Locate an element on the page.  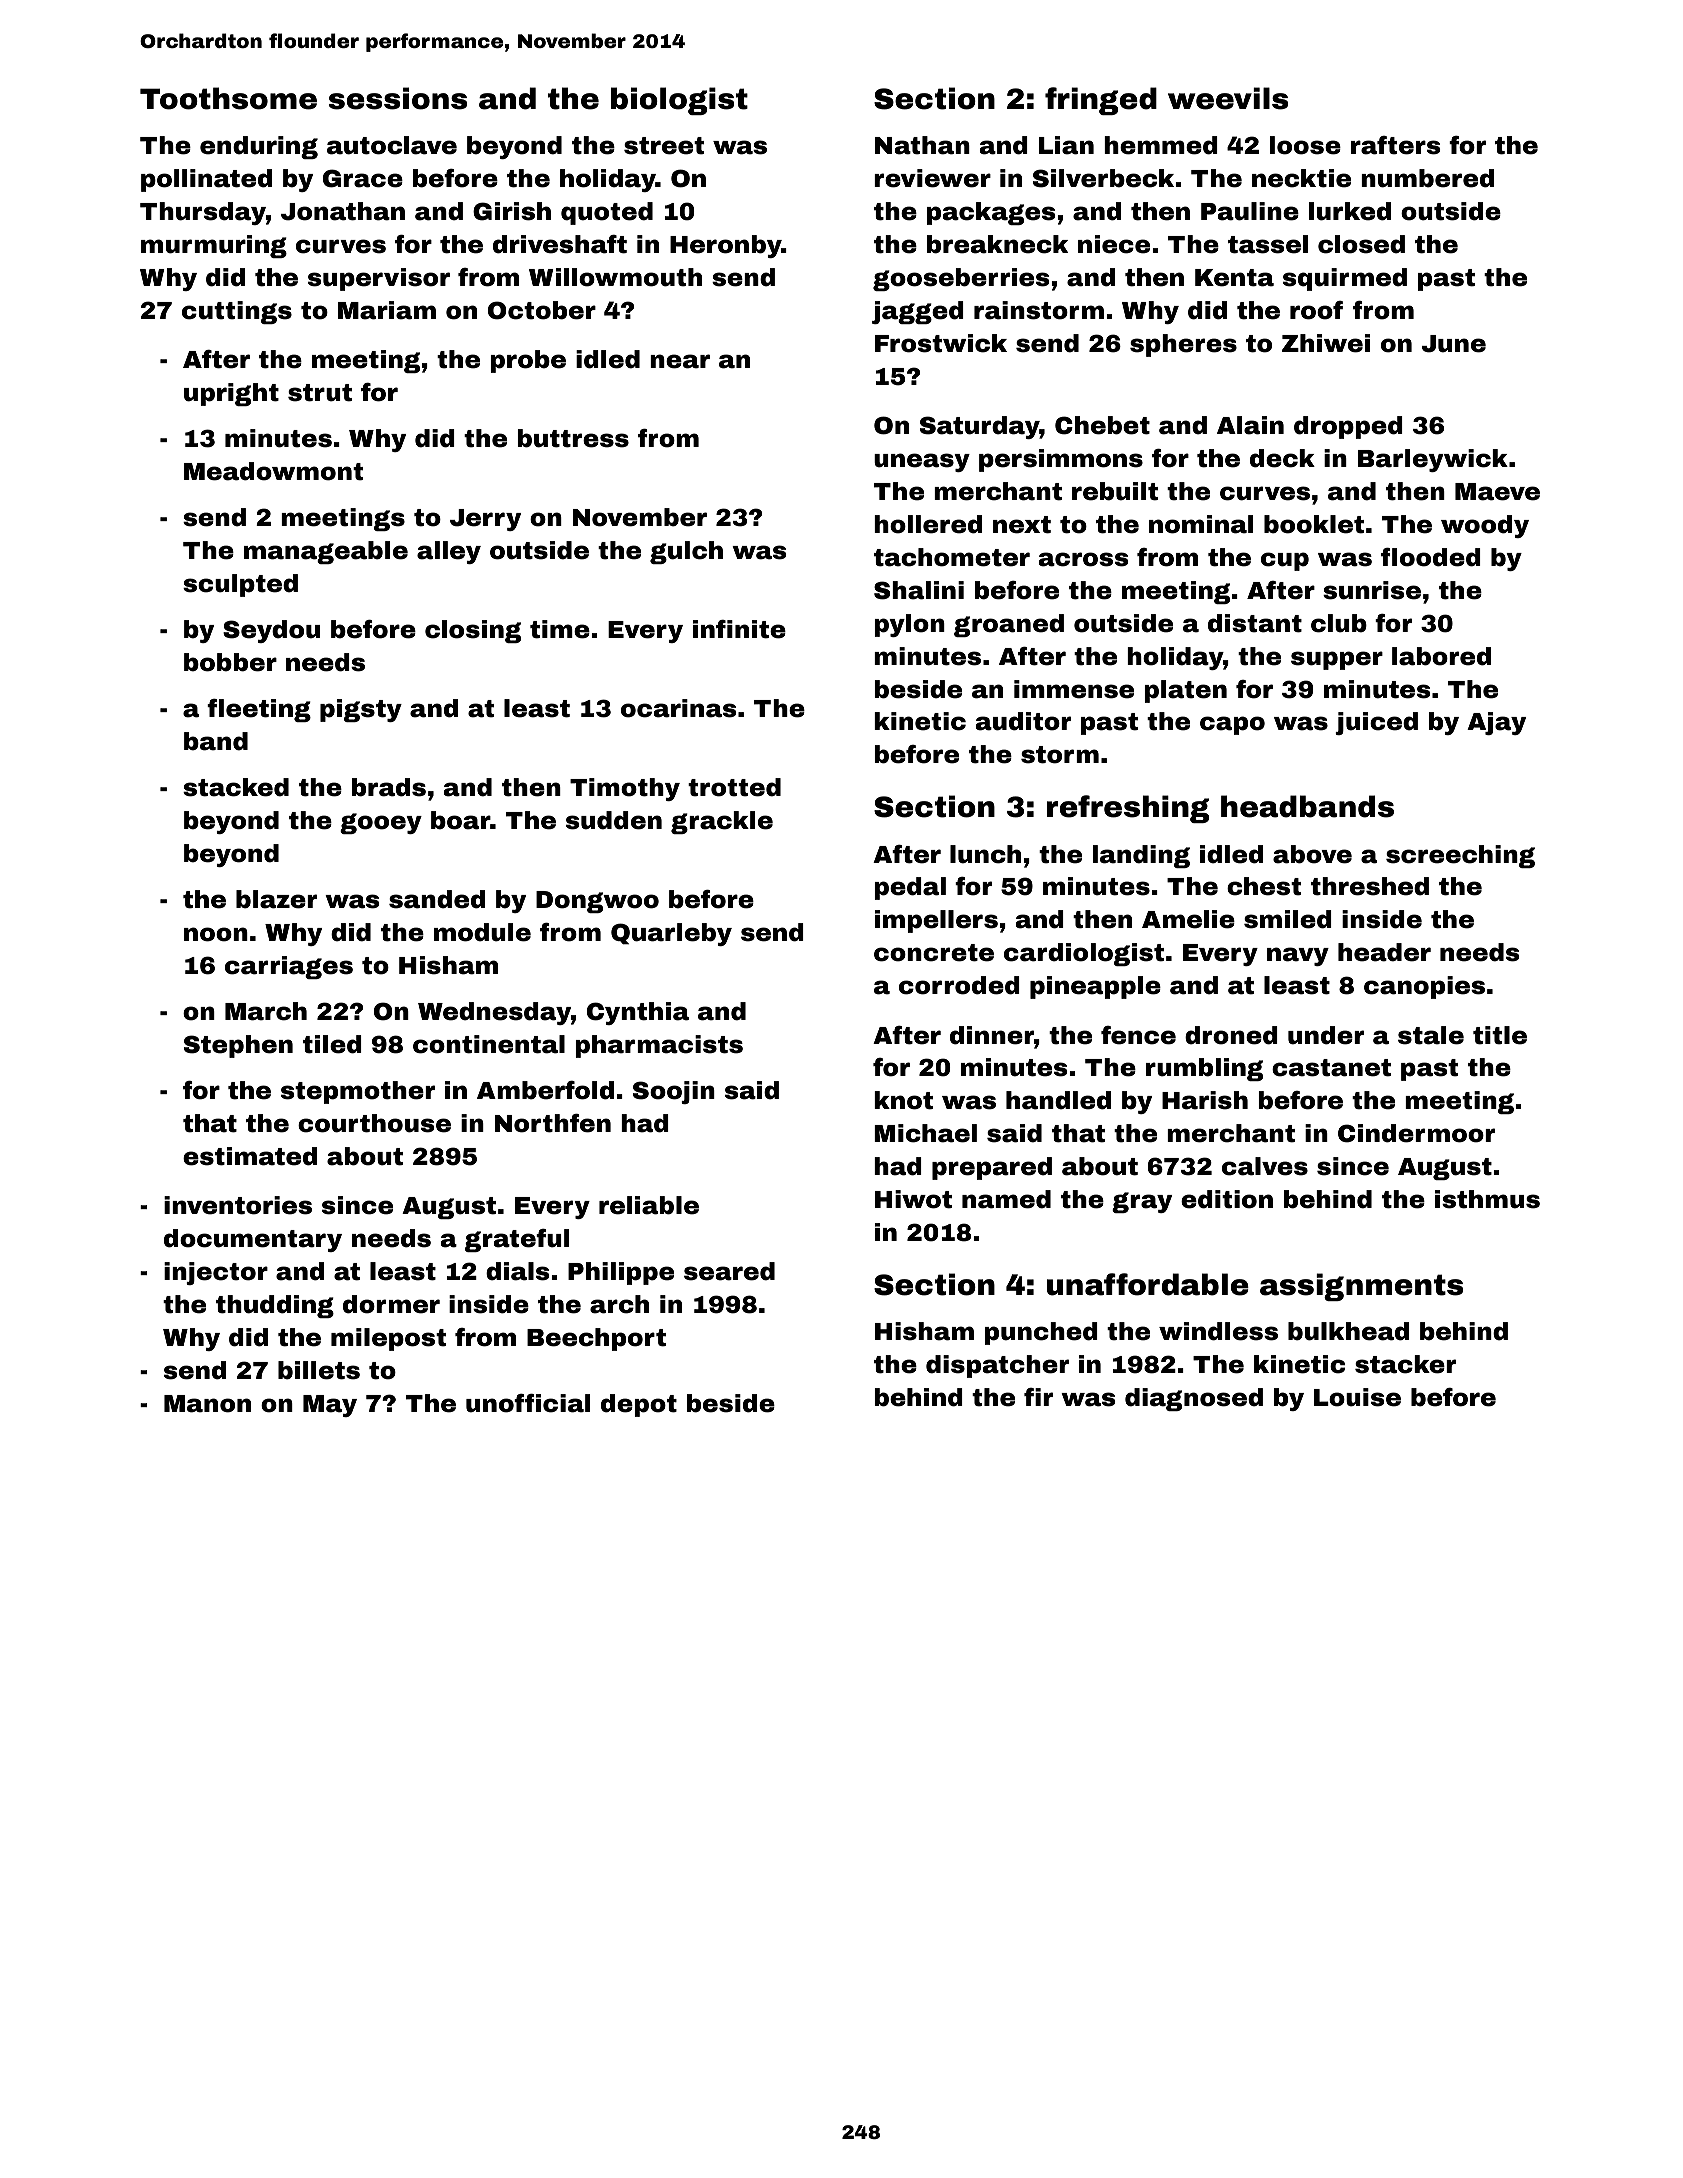
Meadowmont is located at coordinates (273, 471).
